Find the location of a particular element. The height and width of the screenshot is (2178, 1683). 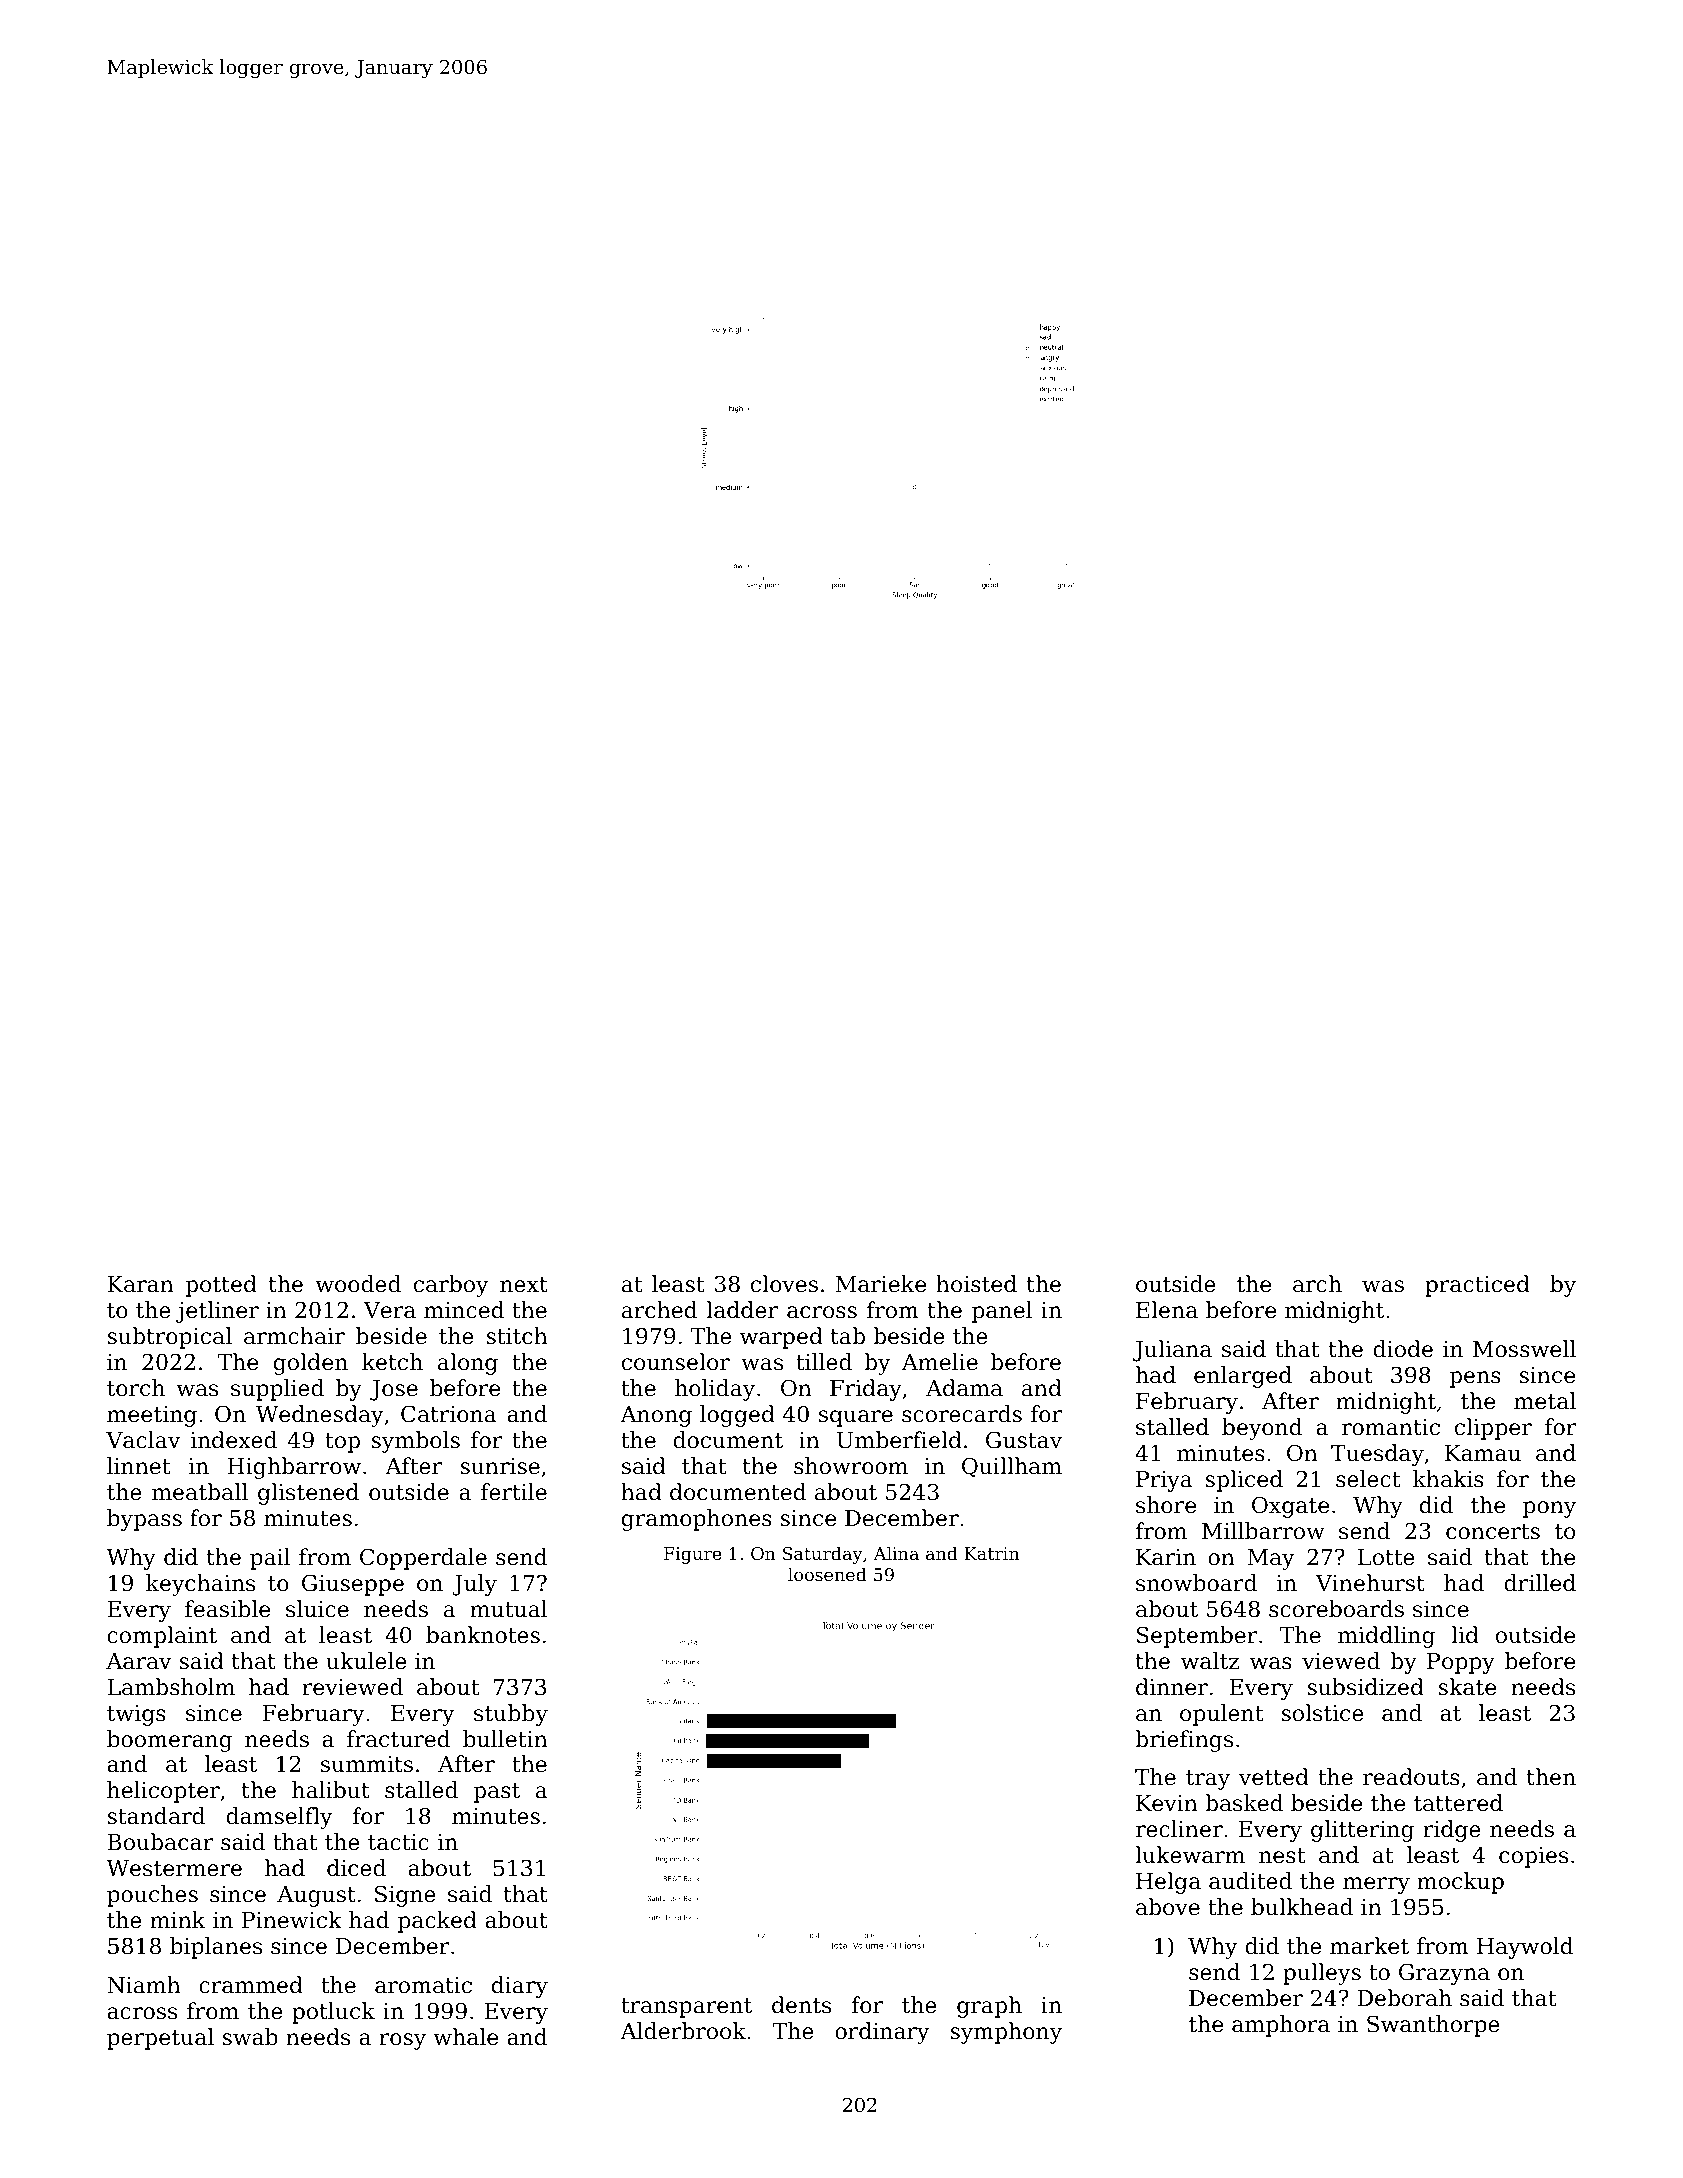

shore is located at coordinates (1166, 1505).
